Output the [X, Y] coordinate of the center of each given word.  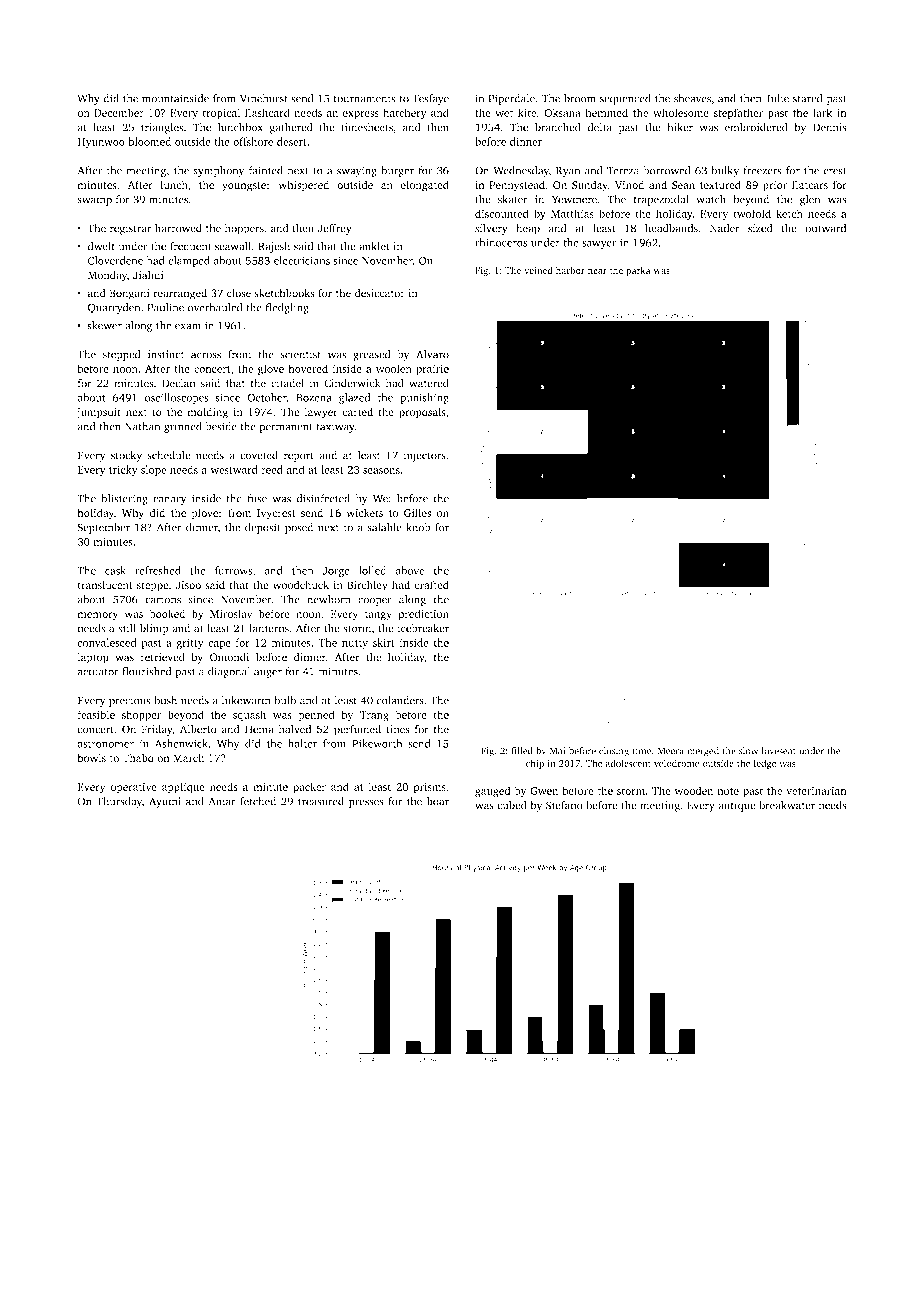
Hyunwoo [101, 143]
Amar [222, 801]
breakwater [787, 805]
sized [760, 228]
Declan [178, 383]
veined [538, 270]
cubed [511, 805]
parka [638, 271]
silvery [491, 229]
